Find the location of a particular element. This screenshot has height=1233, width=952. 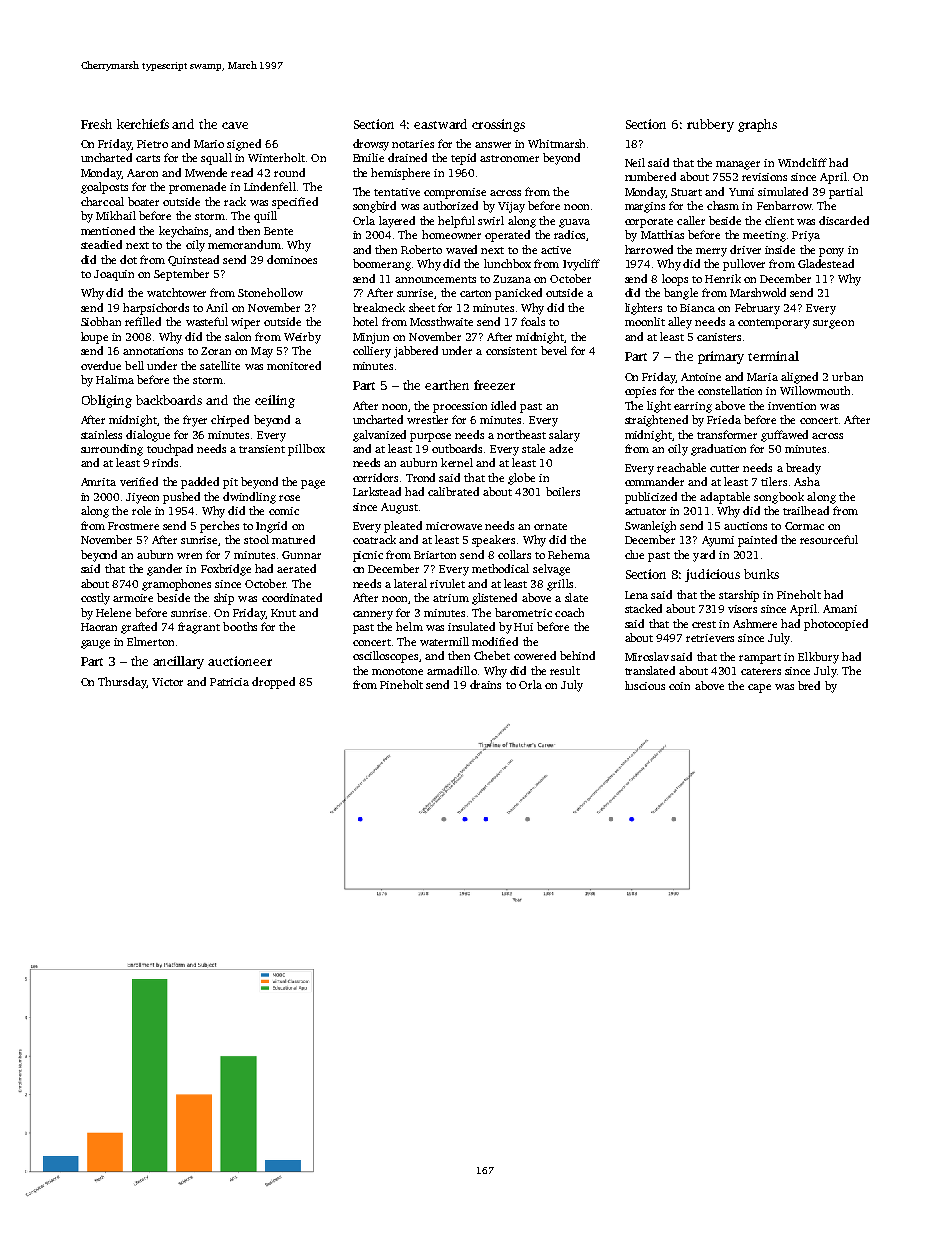

copies is located at coordinates (640, 392).
